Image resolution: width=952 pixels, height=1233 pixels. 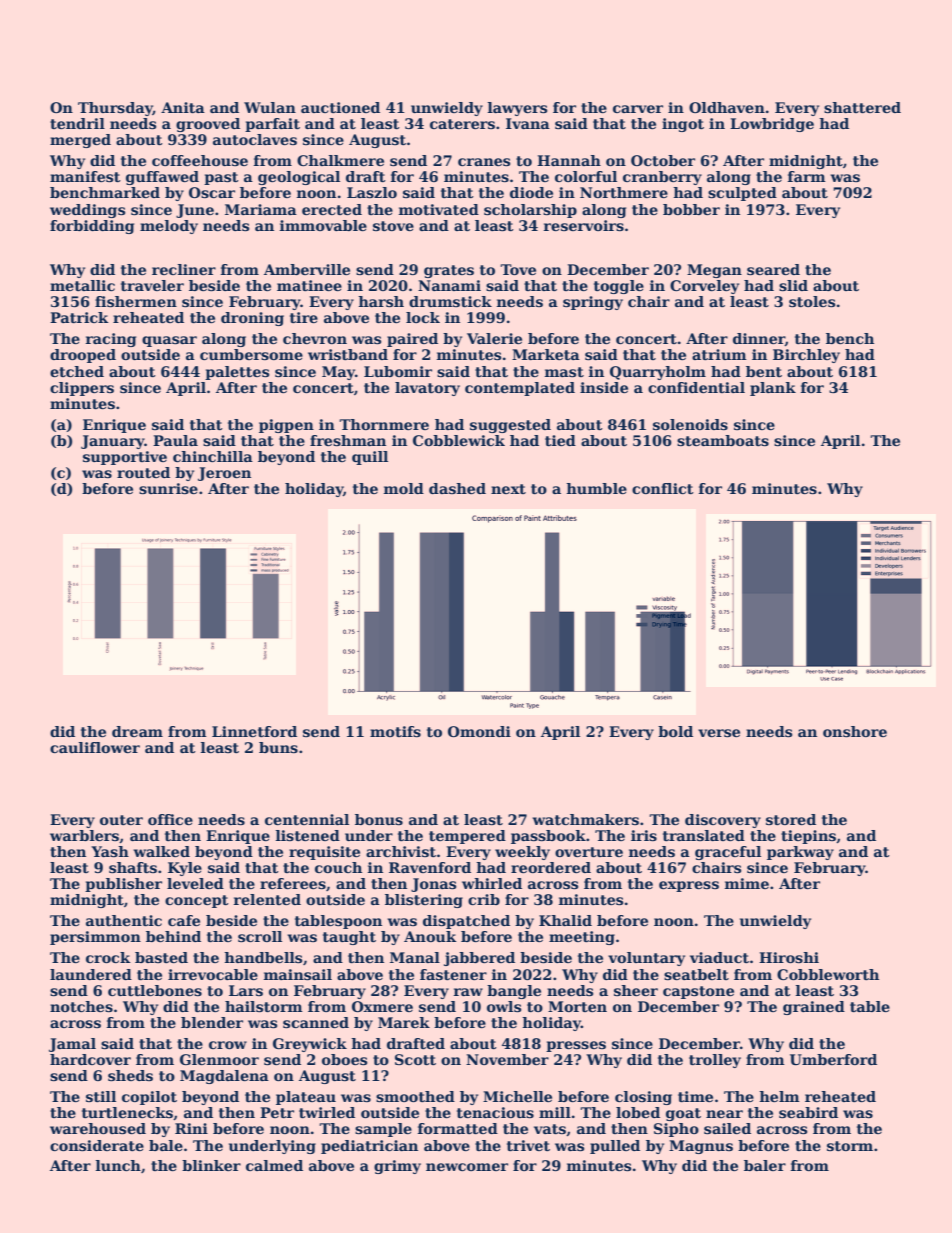 I want to click on dream, so click(x=137, y=731).
